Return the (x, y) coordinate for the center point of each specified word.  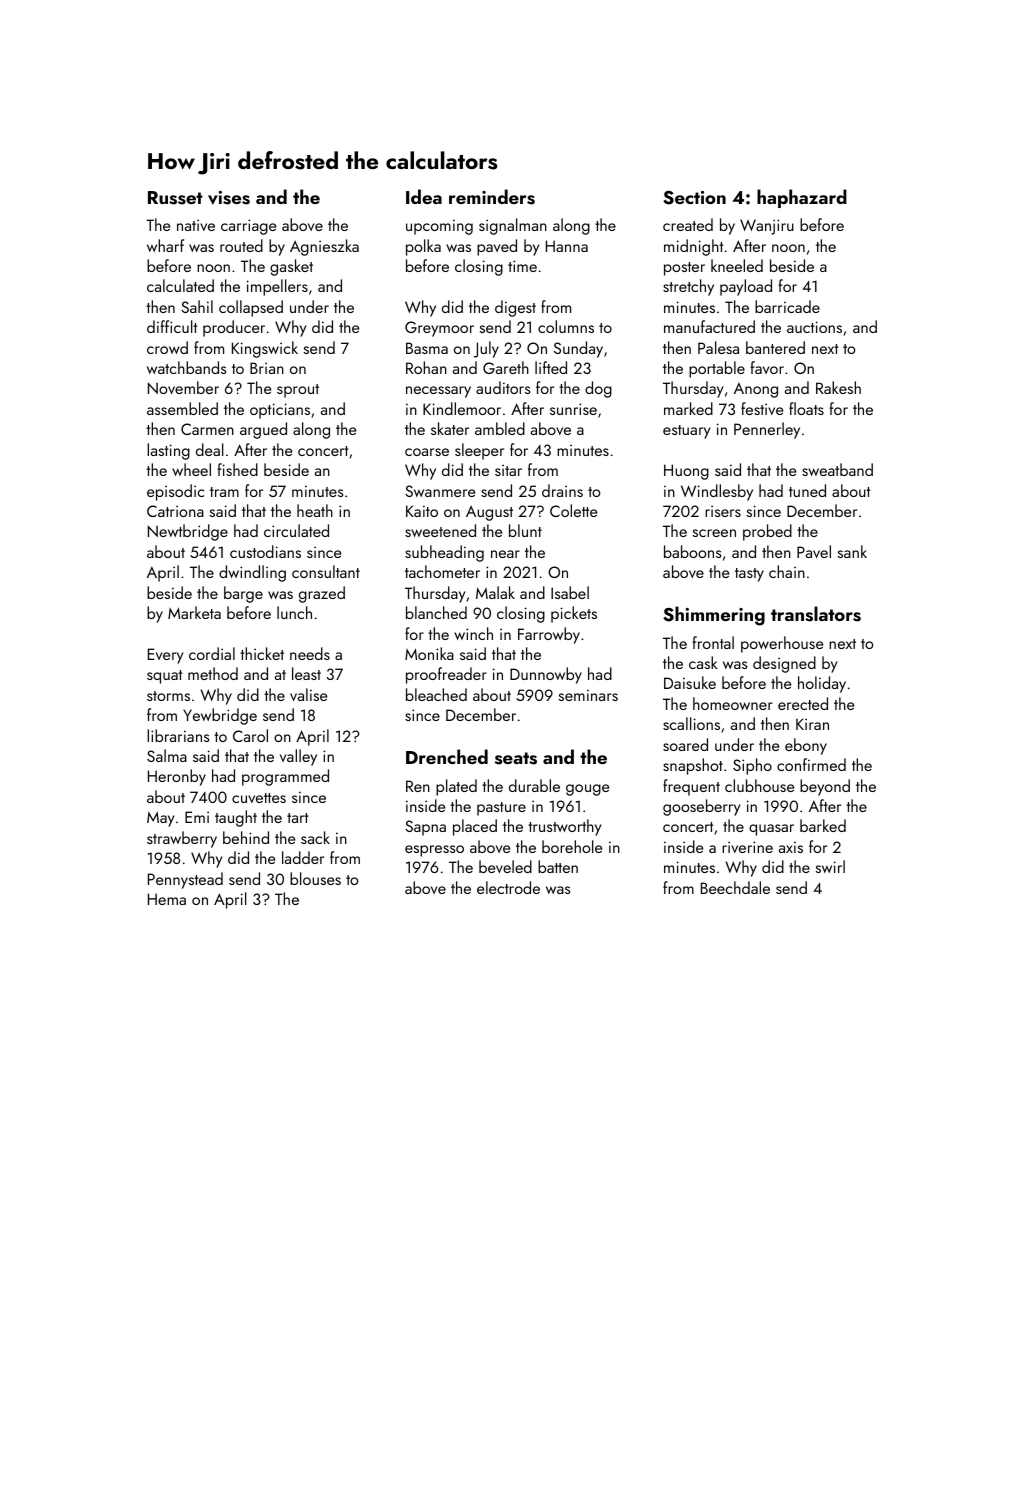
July (486, 349)
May (160, 819)
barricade (787, 306)
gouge (587, 790)
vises (229, 198)
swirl (830, 866)
